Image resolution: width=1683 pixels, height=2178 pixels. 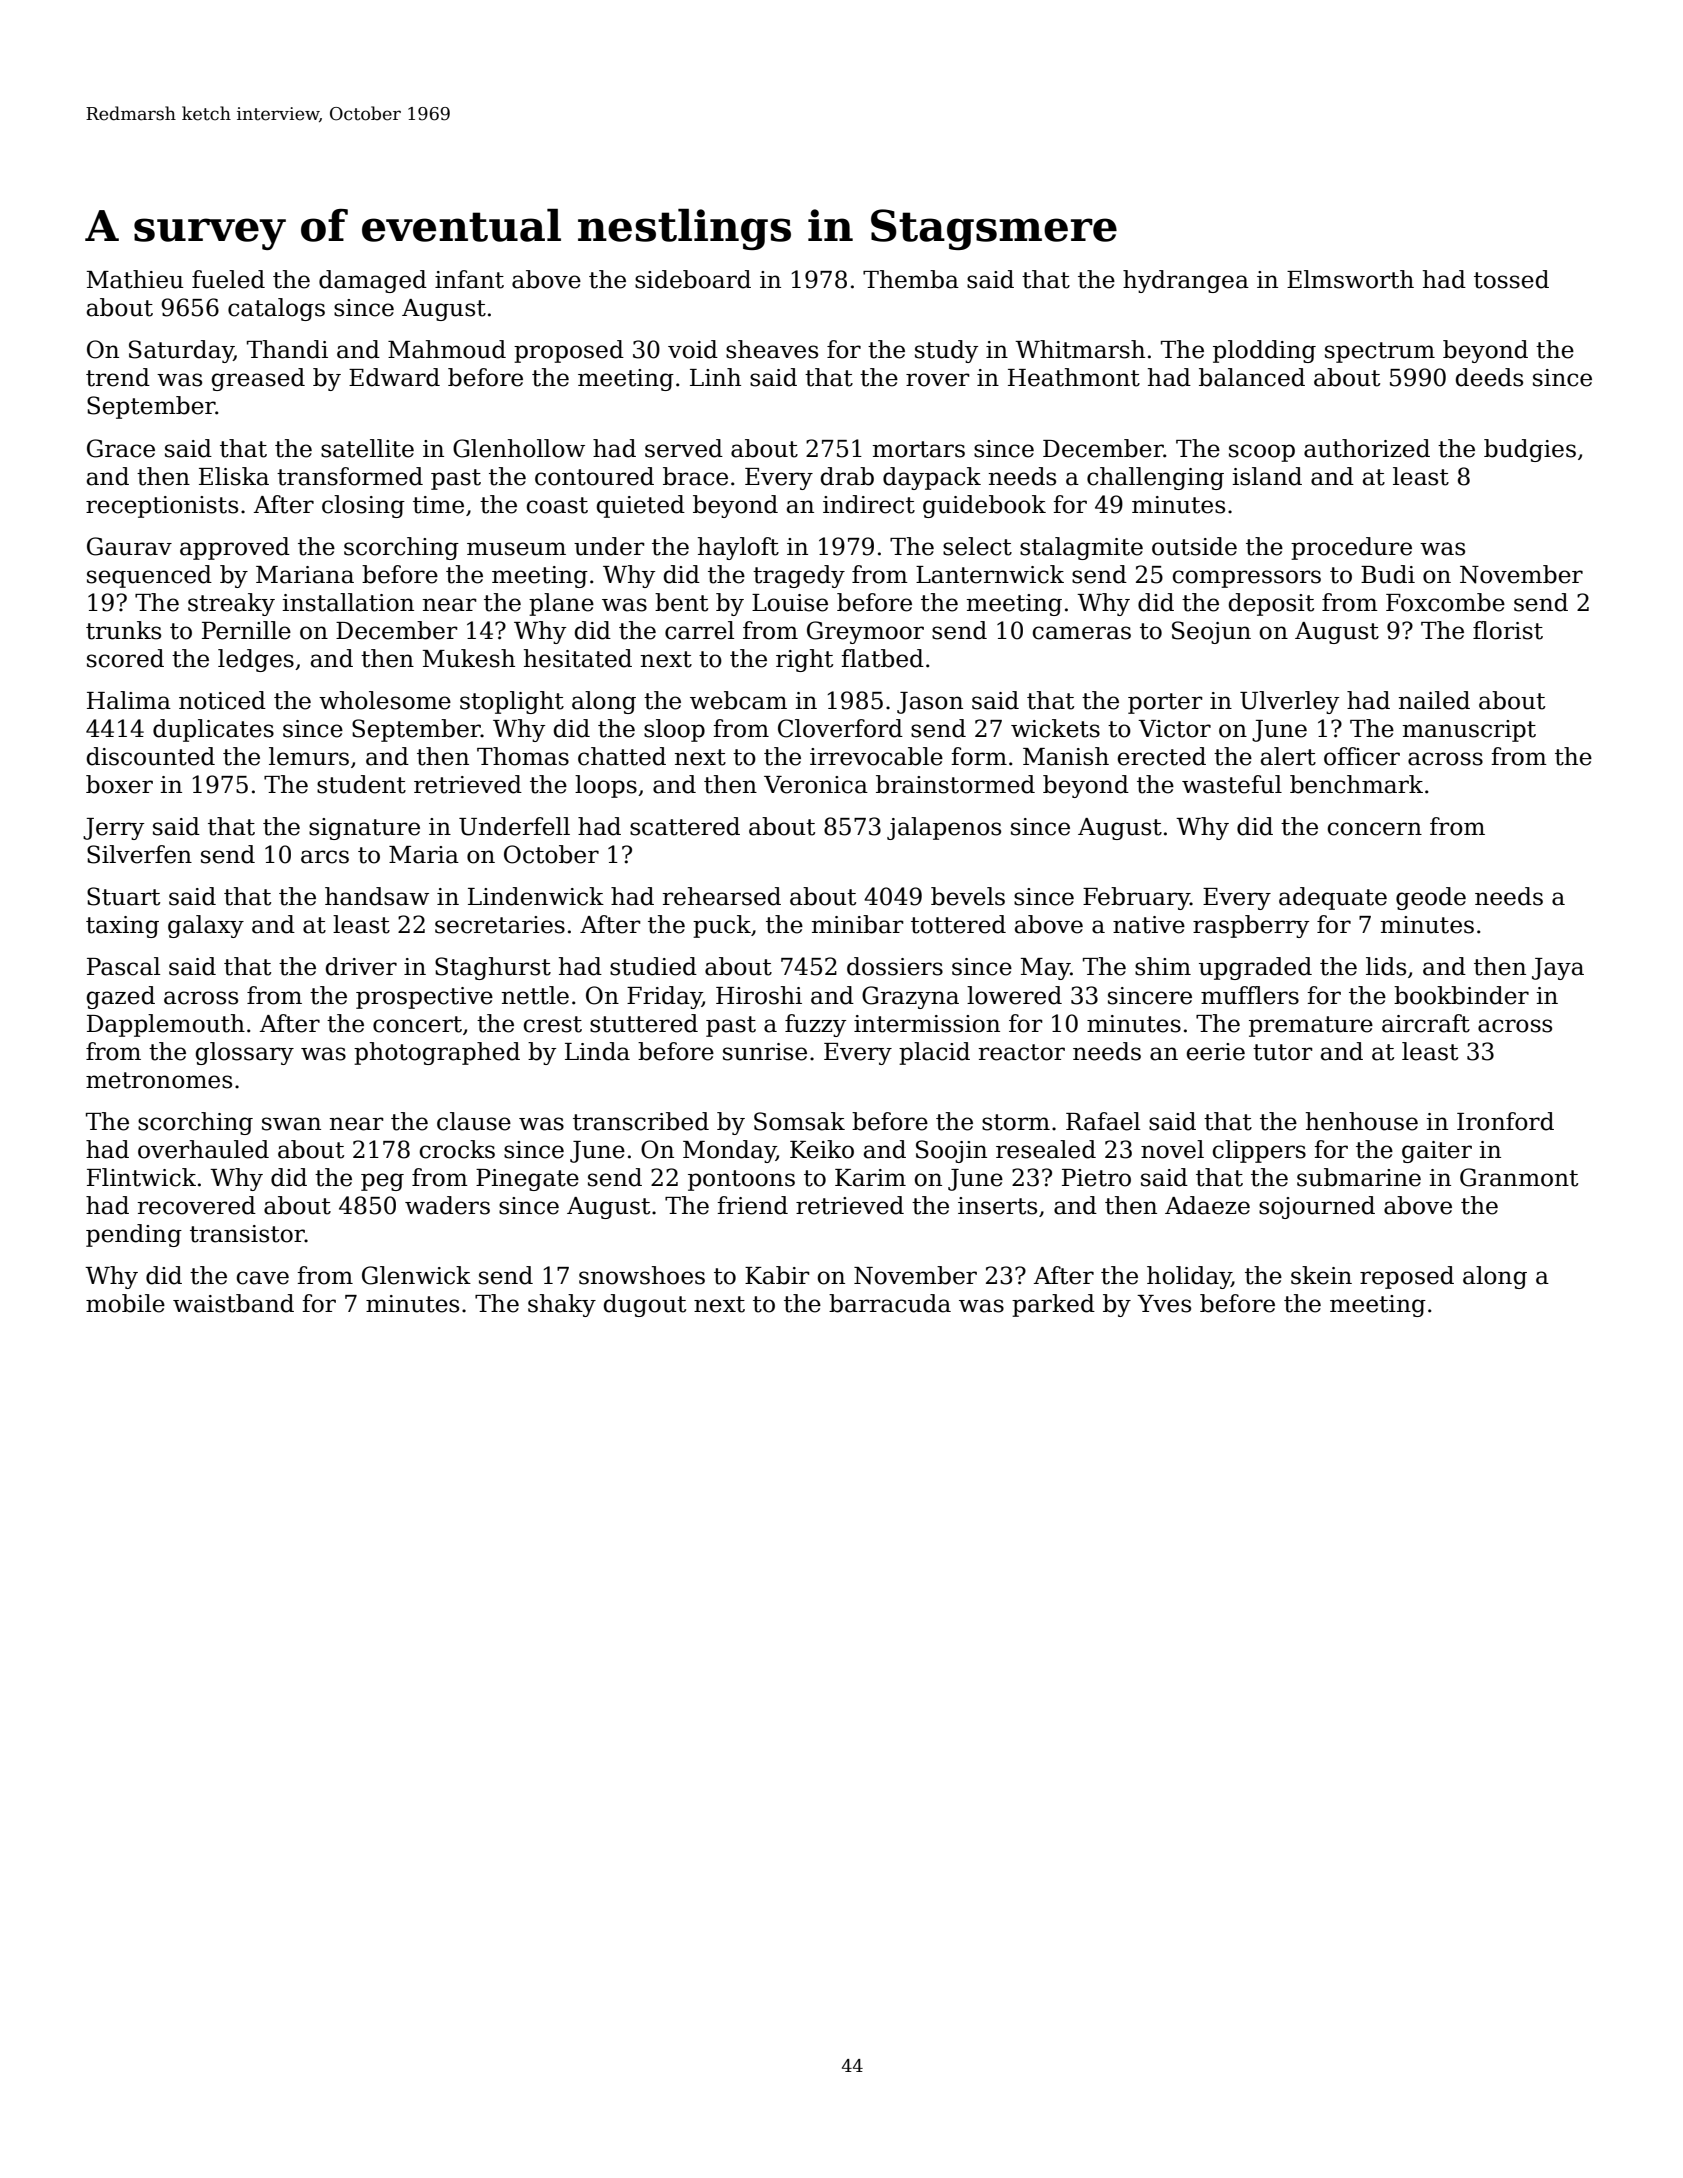 What do you see at coordinates (997, 1206) in the screenshot?
I see `inserts` at bounding box center [997, 1206].
